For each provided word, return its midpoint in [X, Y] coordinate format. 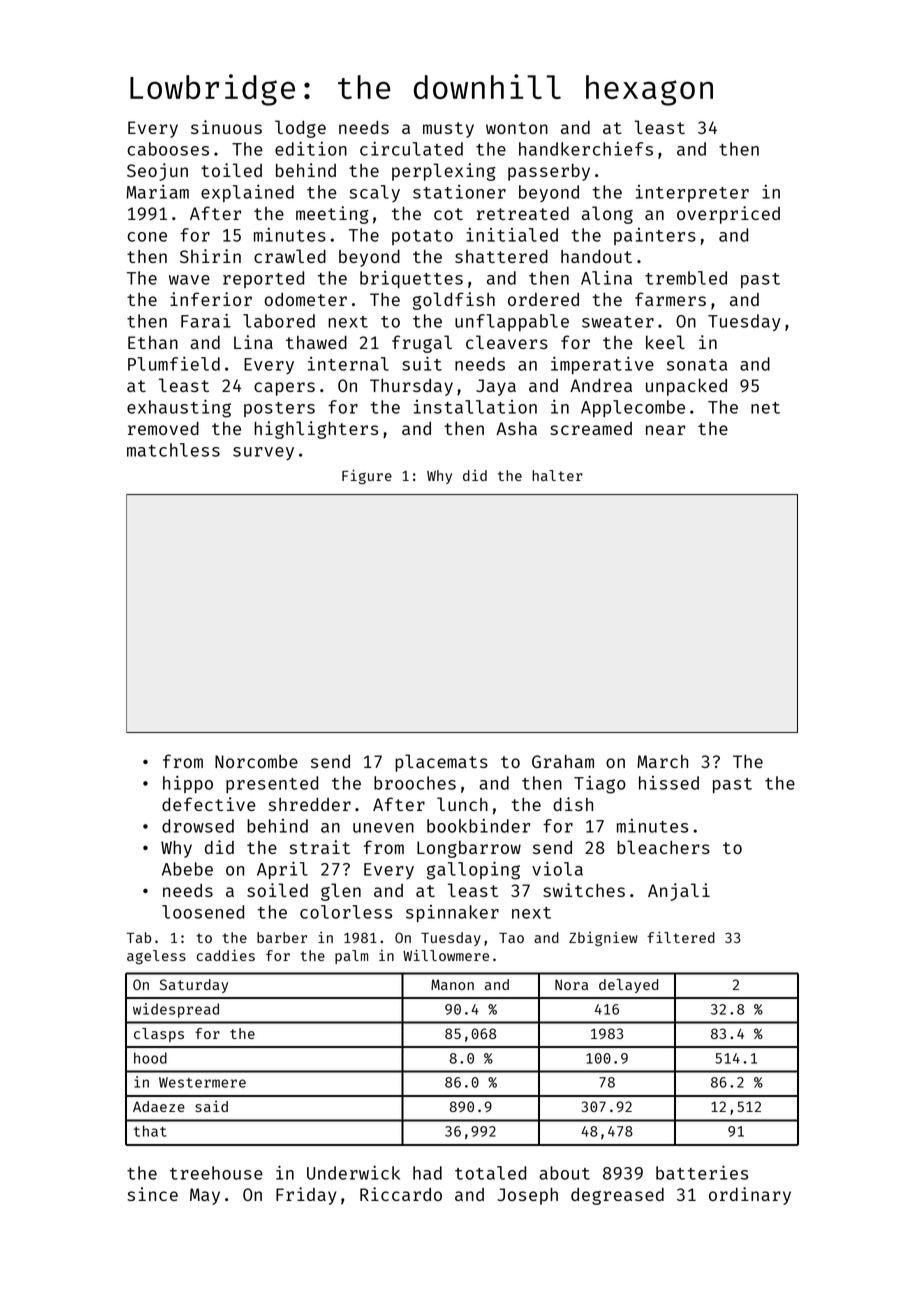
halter [557, 475]
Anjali [679, 892]
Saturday [194, 986]
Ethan [153, 342]
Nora [571, 984]
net [765, 408]
